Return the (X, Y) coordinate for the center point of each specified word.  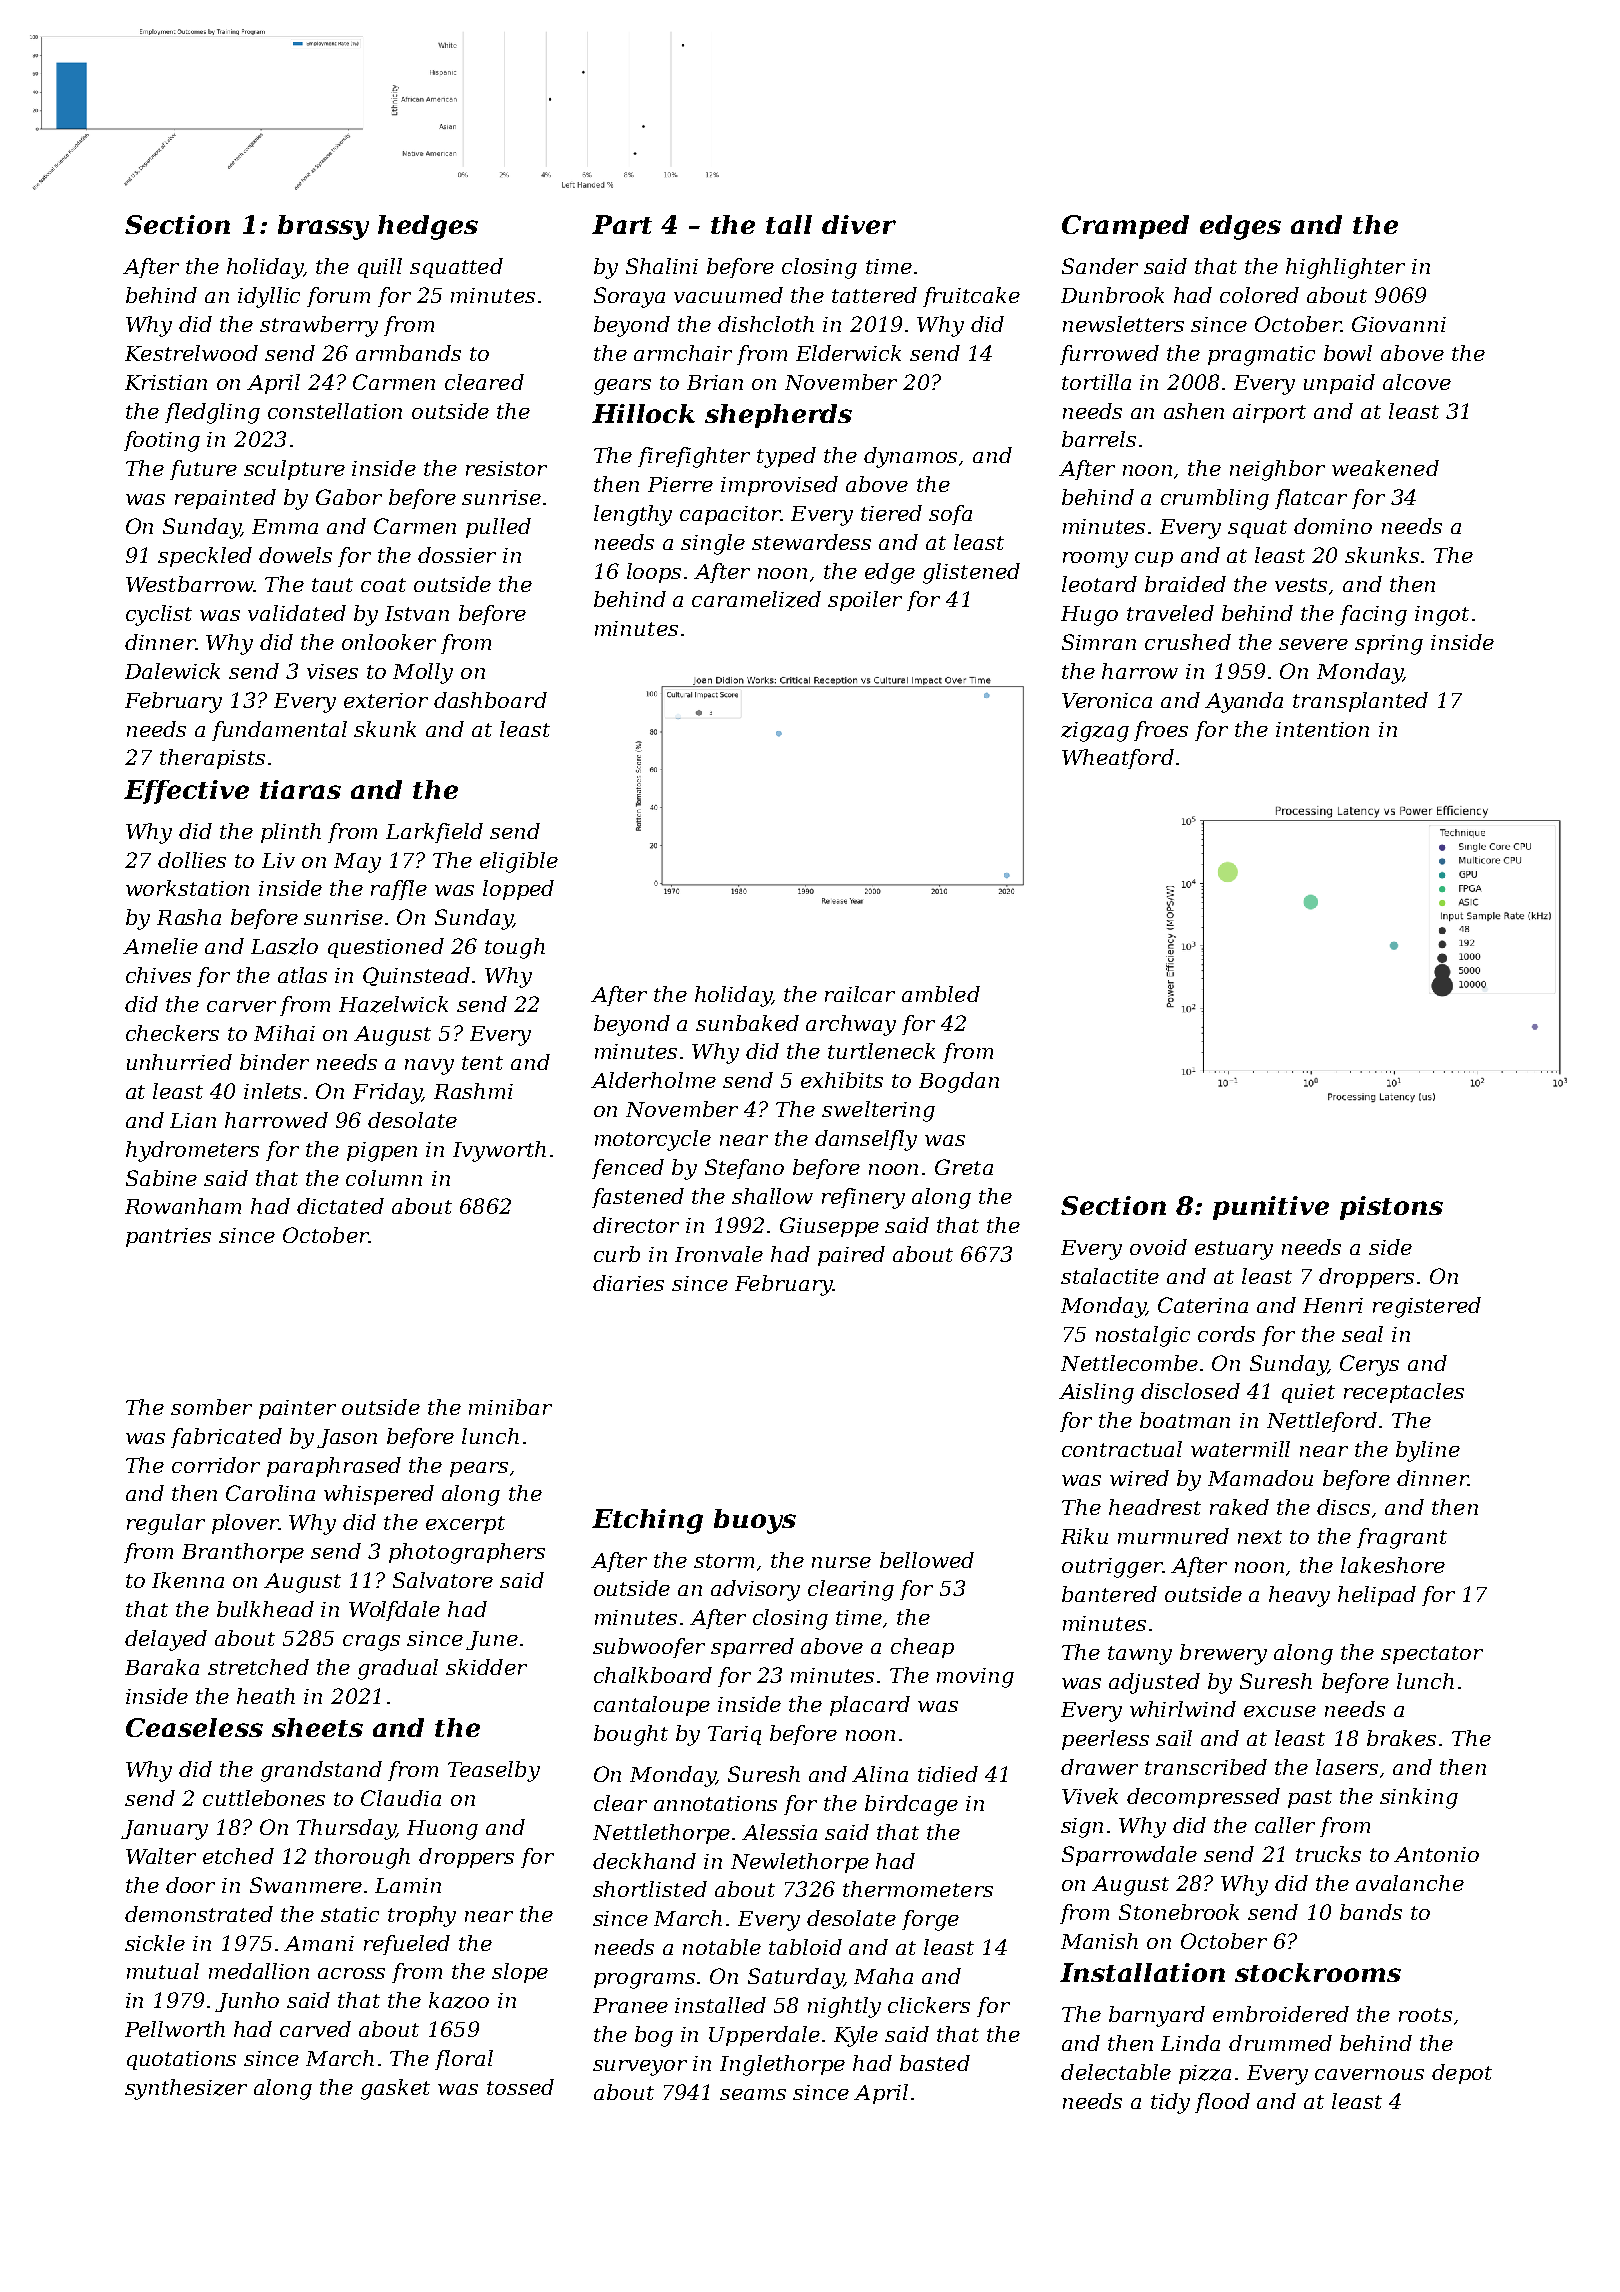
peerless (1105, 1740)
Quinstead (416, 976)
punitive (1271, 1208)
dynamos (910, 457)
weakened (1385, 468)
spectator (1432, 1655)
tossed (520, 2087)
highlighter (1345, 268)
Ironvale (719, 1254)
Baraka (162, 1667)
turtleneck (881, 1051)
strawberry (319, 326)
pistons (1391, 1208)
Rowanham (183, 1206)
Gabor (349, 497)
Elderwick (848, 353)
